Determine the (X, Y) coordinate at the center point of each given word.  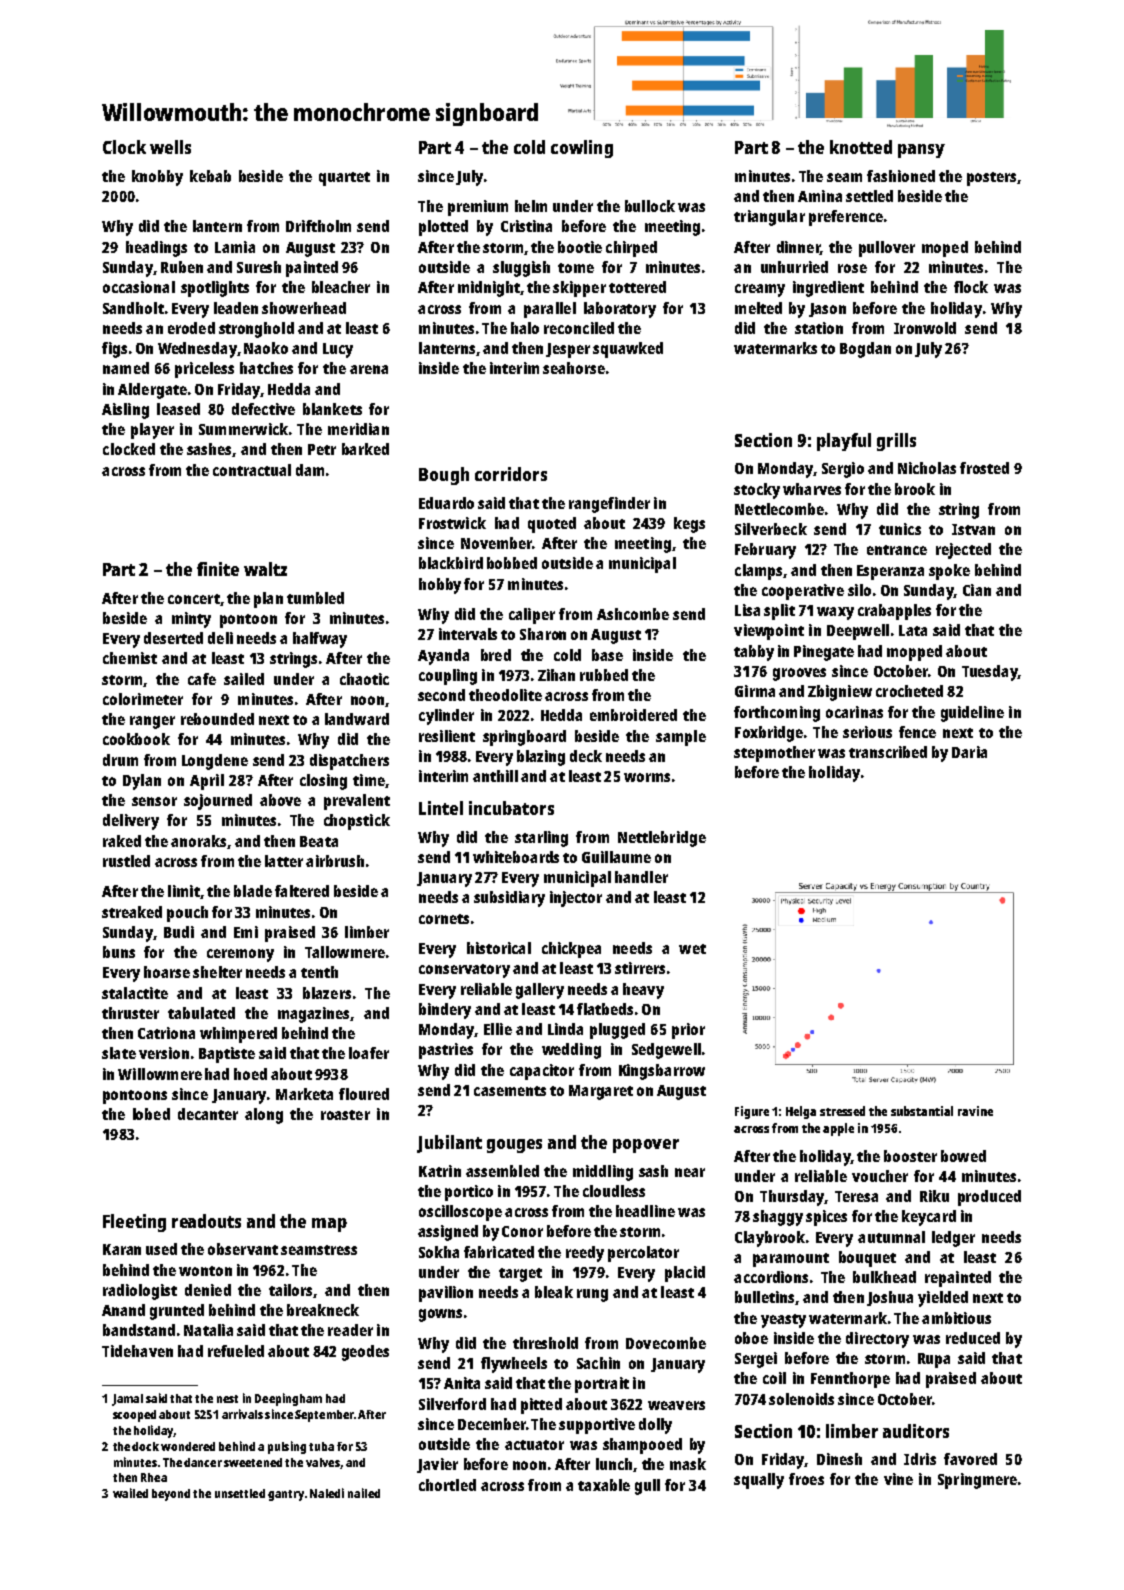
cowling (582, 149)
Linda (565, 1029)
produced (989, 1198)
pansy (921, 151)
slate (119, 1053)
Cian (977, 590)
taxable (604, 1485)
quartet (344, 179)
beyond (171, 1495)
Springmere (977, 1481)
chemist (130, 658)
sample (681, 738)
